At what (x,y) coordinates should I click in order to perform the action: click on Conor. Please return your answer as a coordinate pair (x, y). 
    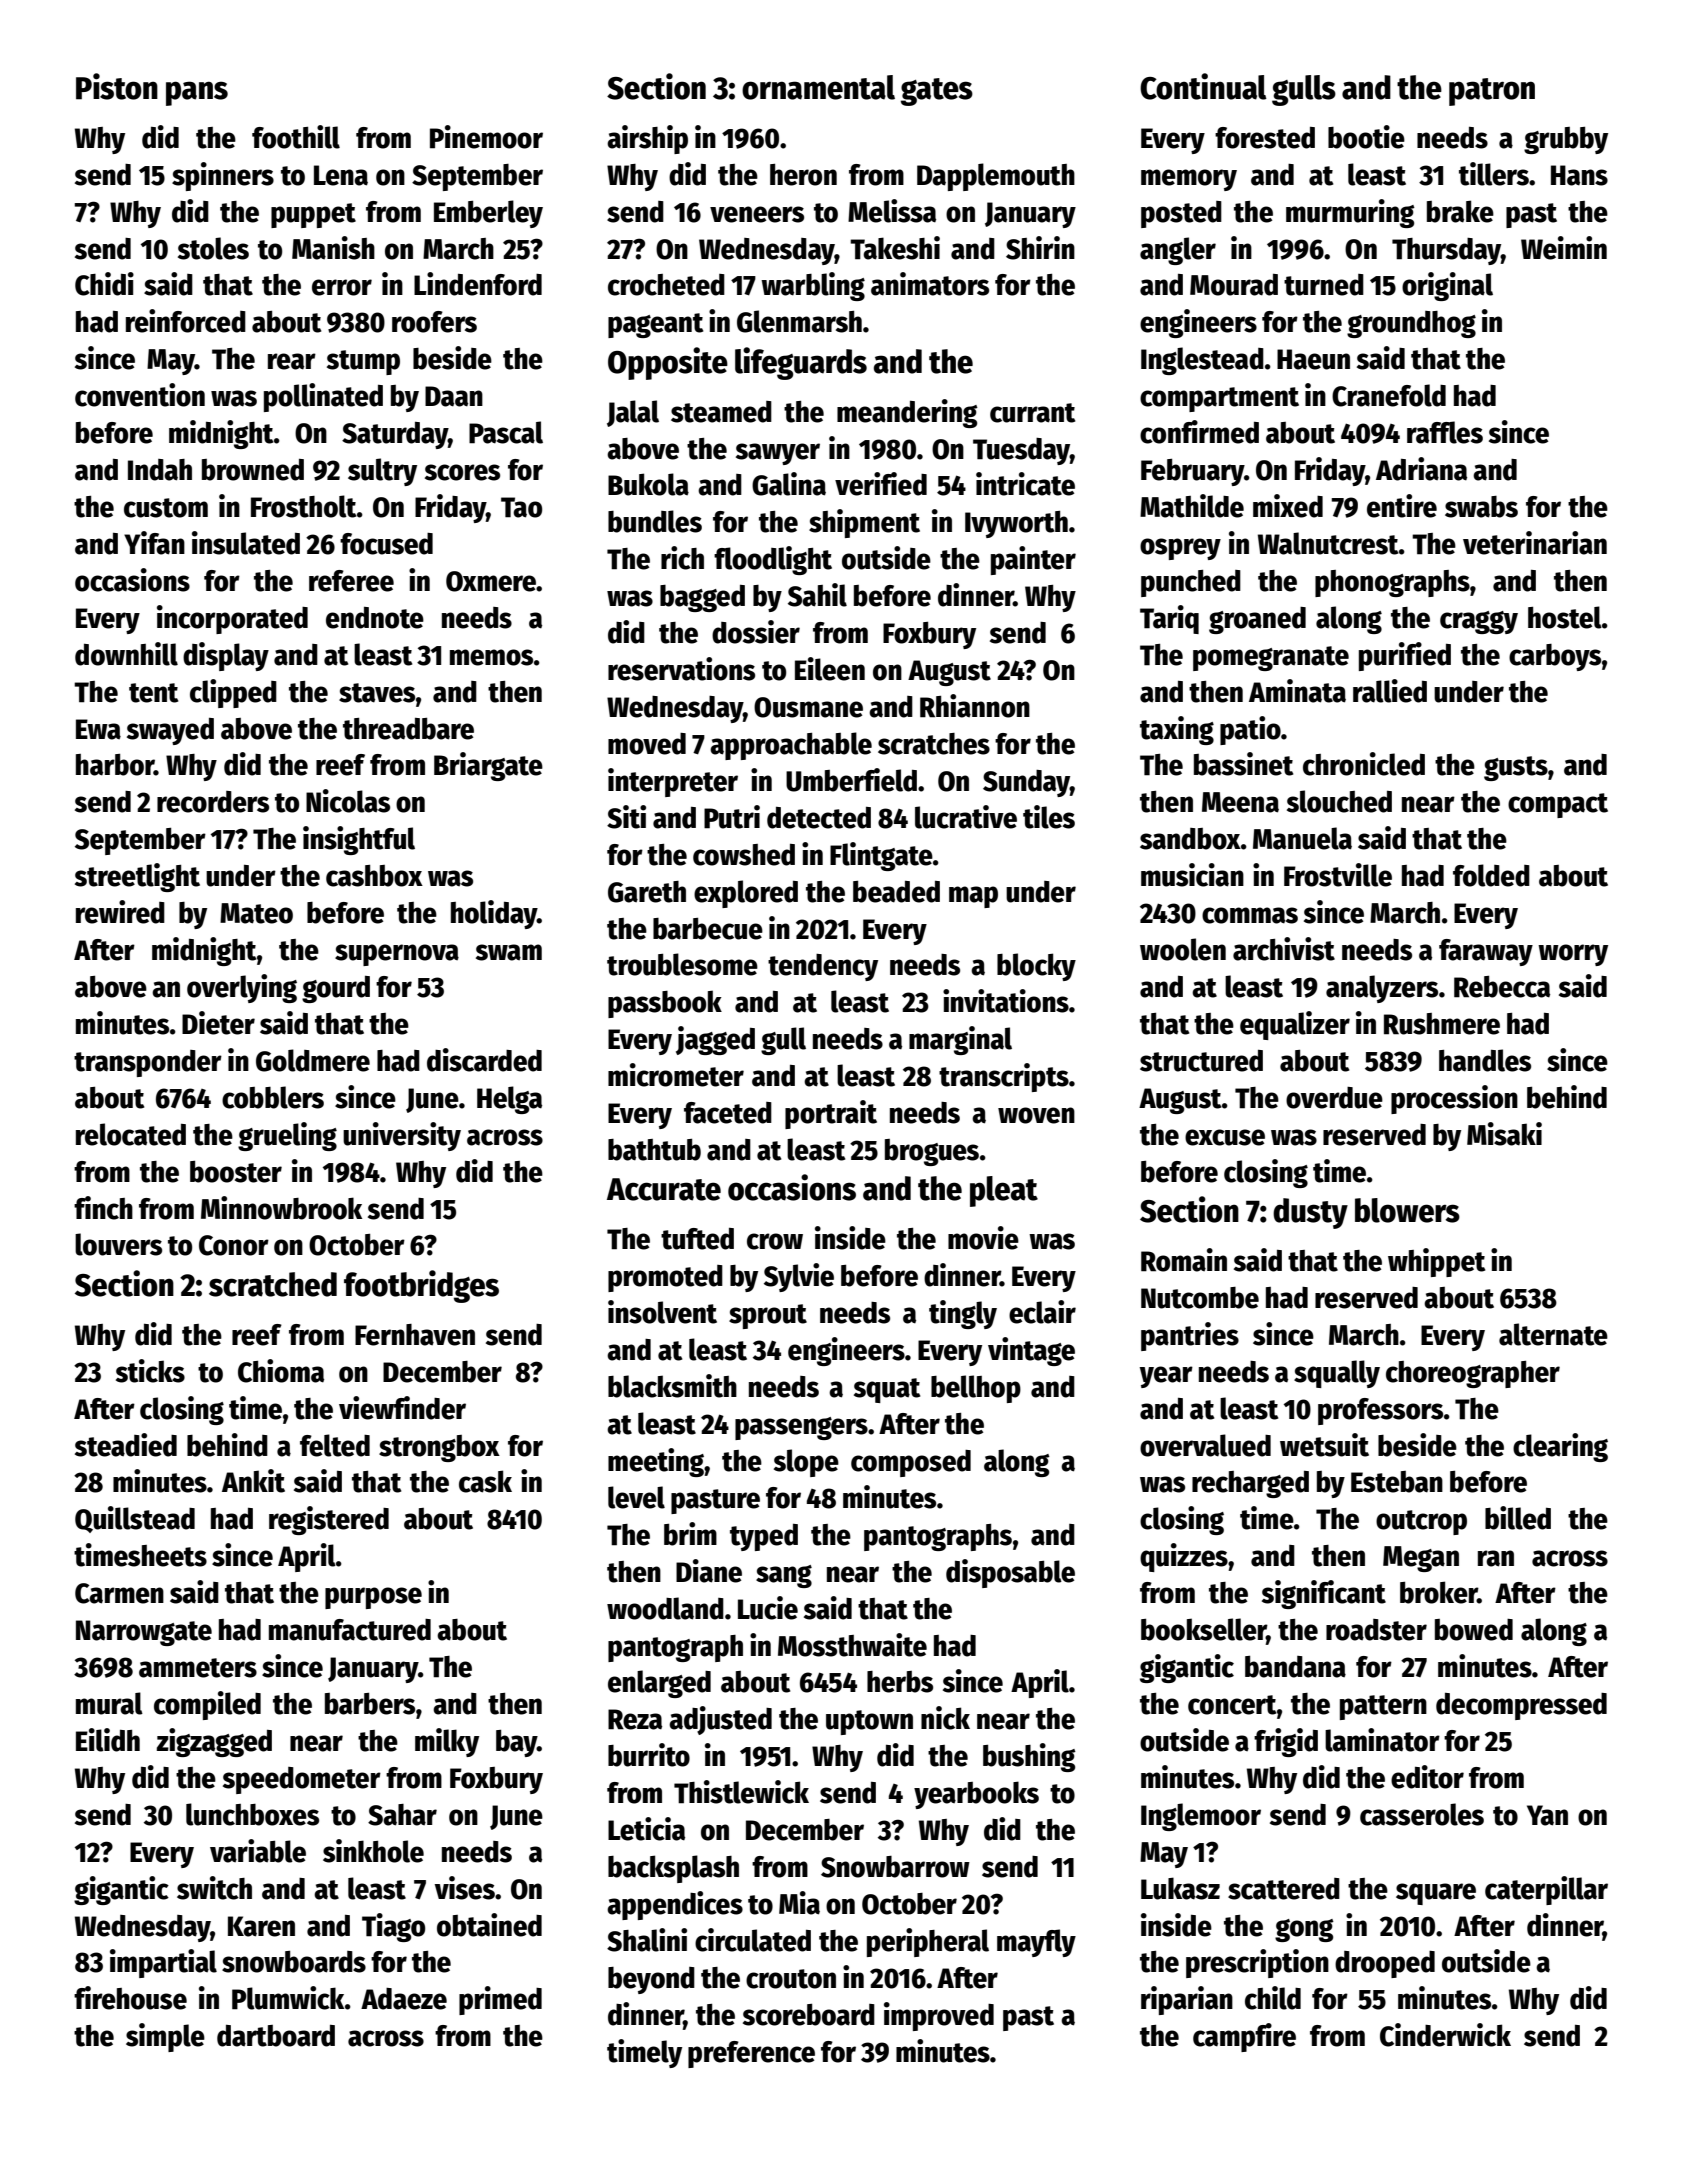
    Looking at the image, I should click on (234, 1245).
